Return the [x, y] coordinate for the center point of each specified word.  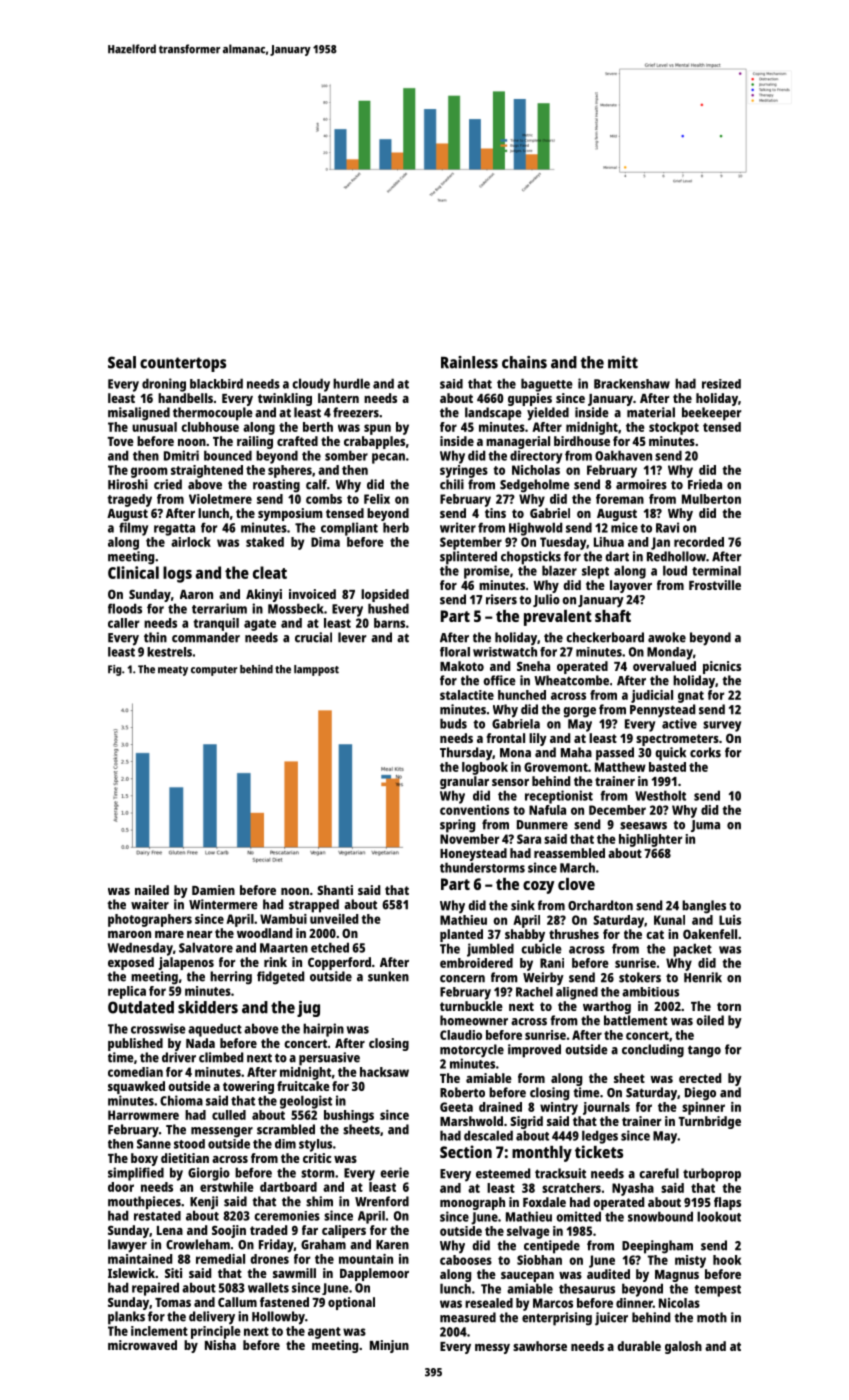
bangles [704, 907]
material [651, 412]
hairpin [323, 1030]
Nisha [220, 1345]
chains [524, 362]
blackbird [216, 383]
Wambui [283, 919]
